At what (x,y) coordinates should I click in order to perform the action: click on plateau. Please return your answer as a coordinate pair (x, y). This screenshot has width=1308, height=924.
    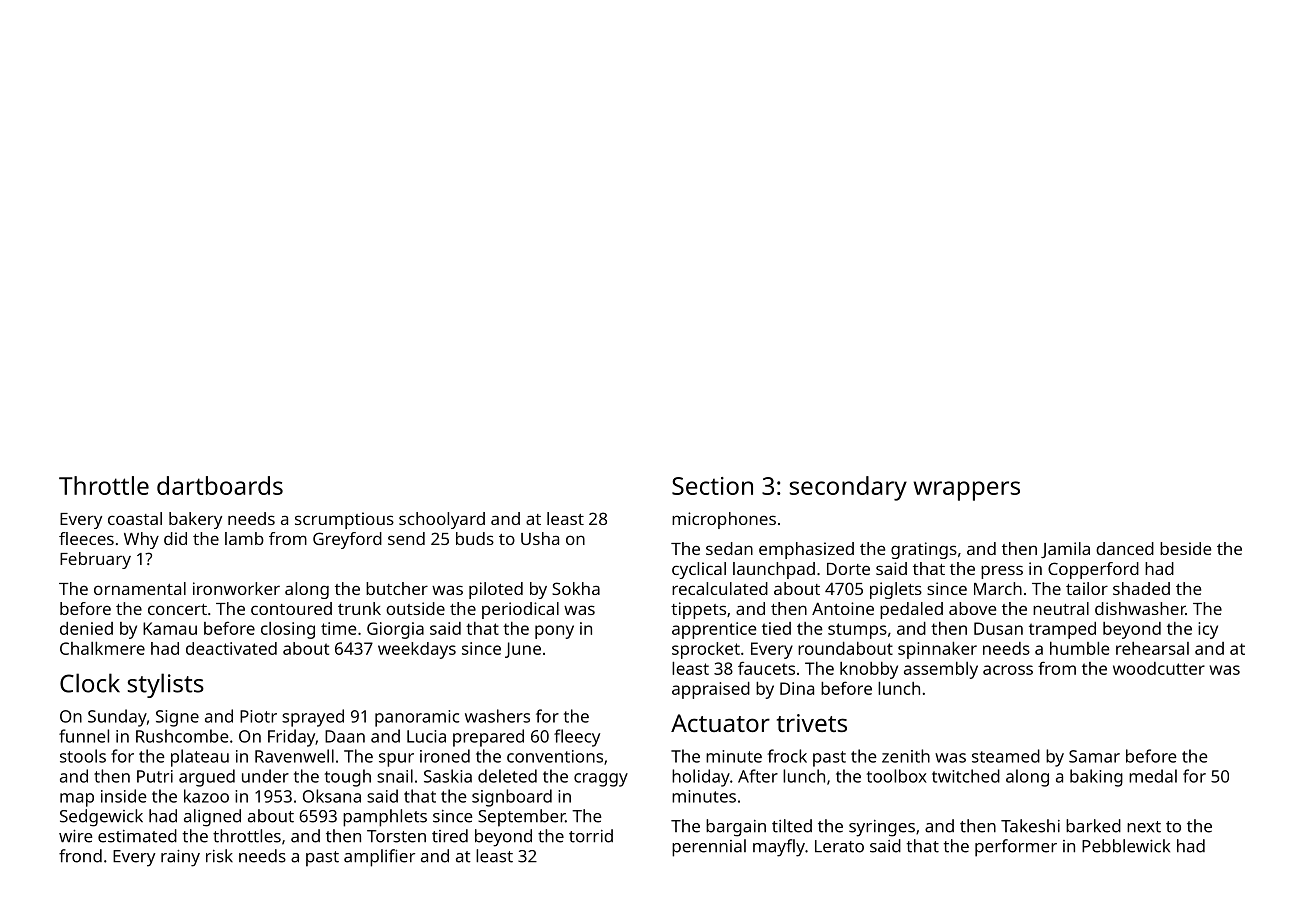
    Looking at the image, I should click on (200, 758).
